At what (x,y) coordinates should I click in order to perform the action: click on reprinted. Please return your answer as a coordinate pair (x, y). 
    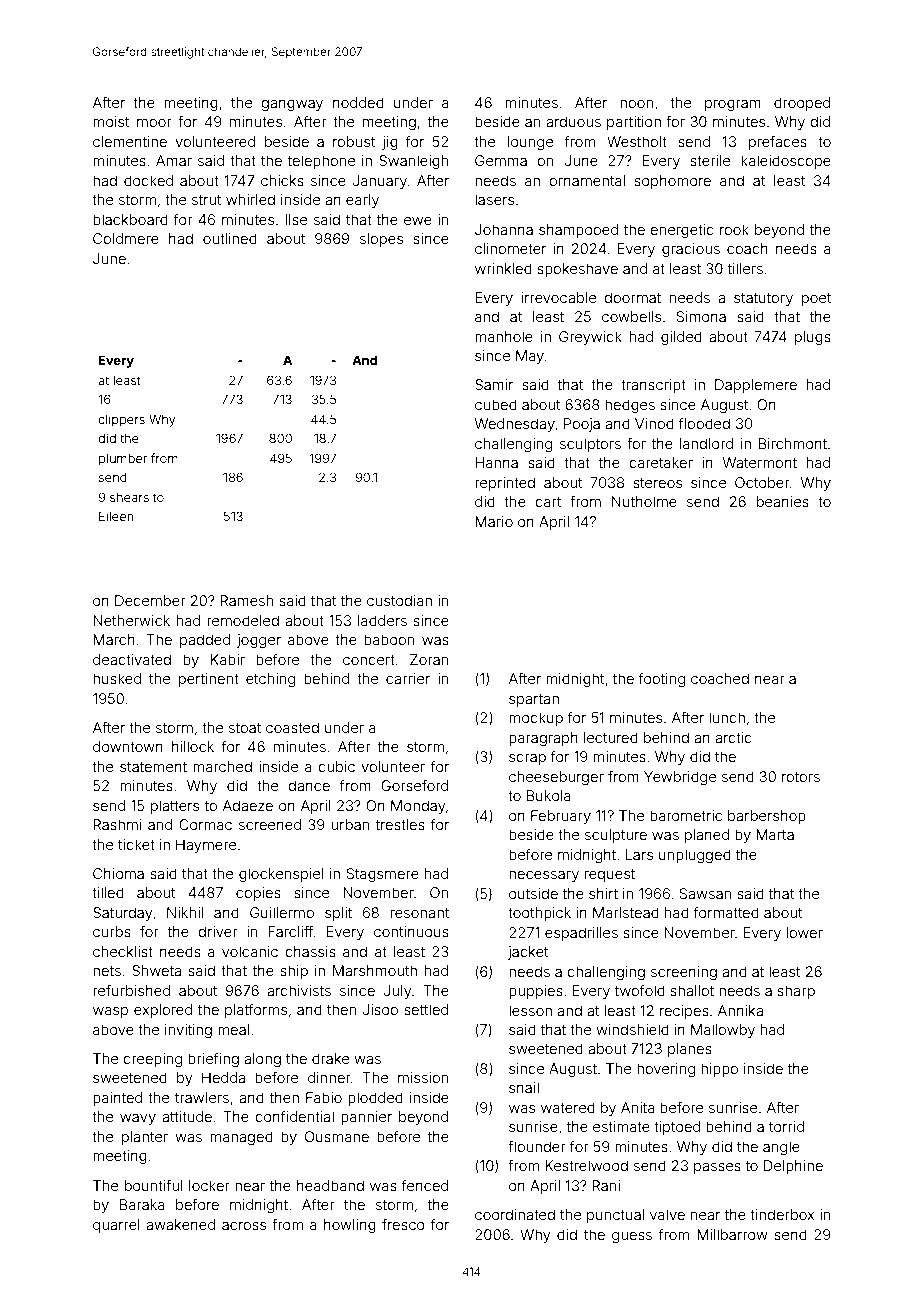
    Looking at the image, I should click on (505, 484).
